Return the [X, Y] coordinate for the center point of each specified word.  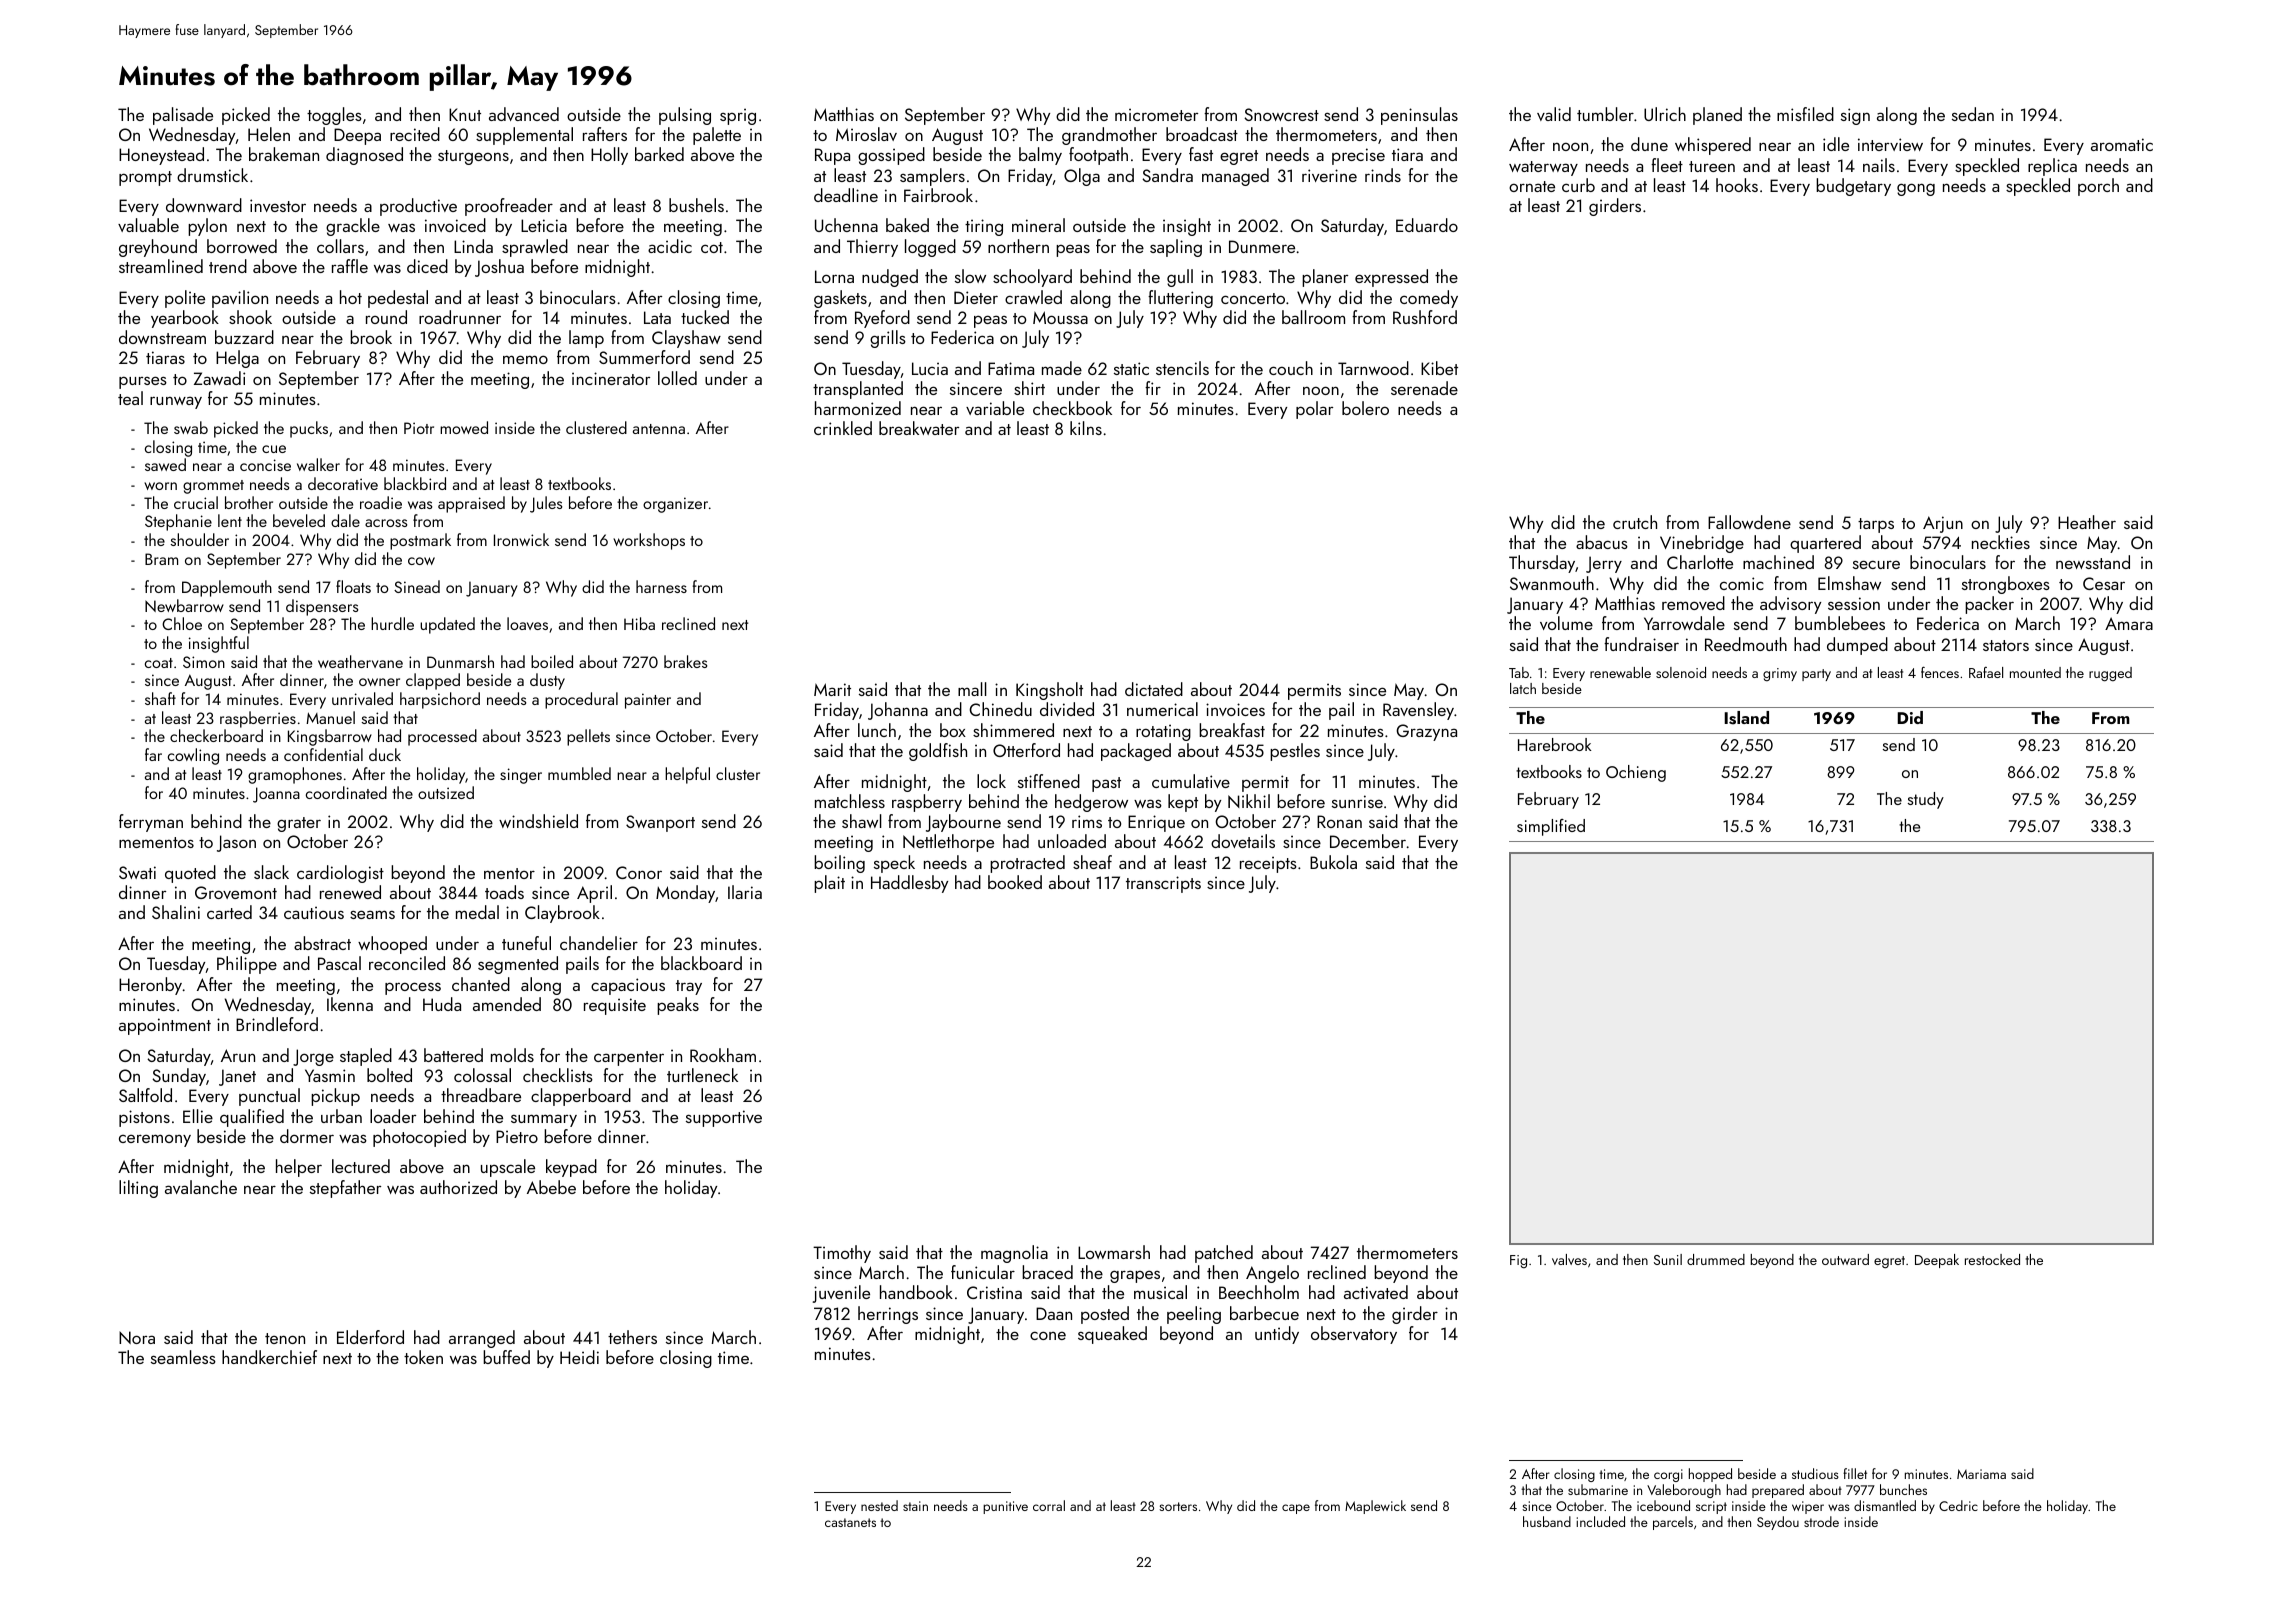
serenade [1424, 388]
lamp [586, 339]
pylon [207, 227]
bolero [1365, 408]
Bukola [1333, 862]
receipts [1268, 864]
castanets [850, 1522]
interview [1890, 144]
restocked [1992, 1259]
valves [1569, 1259]
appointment [165, 1026]
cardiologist [340, 874]
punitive [1005, 1507]
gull [1180, 278]
